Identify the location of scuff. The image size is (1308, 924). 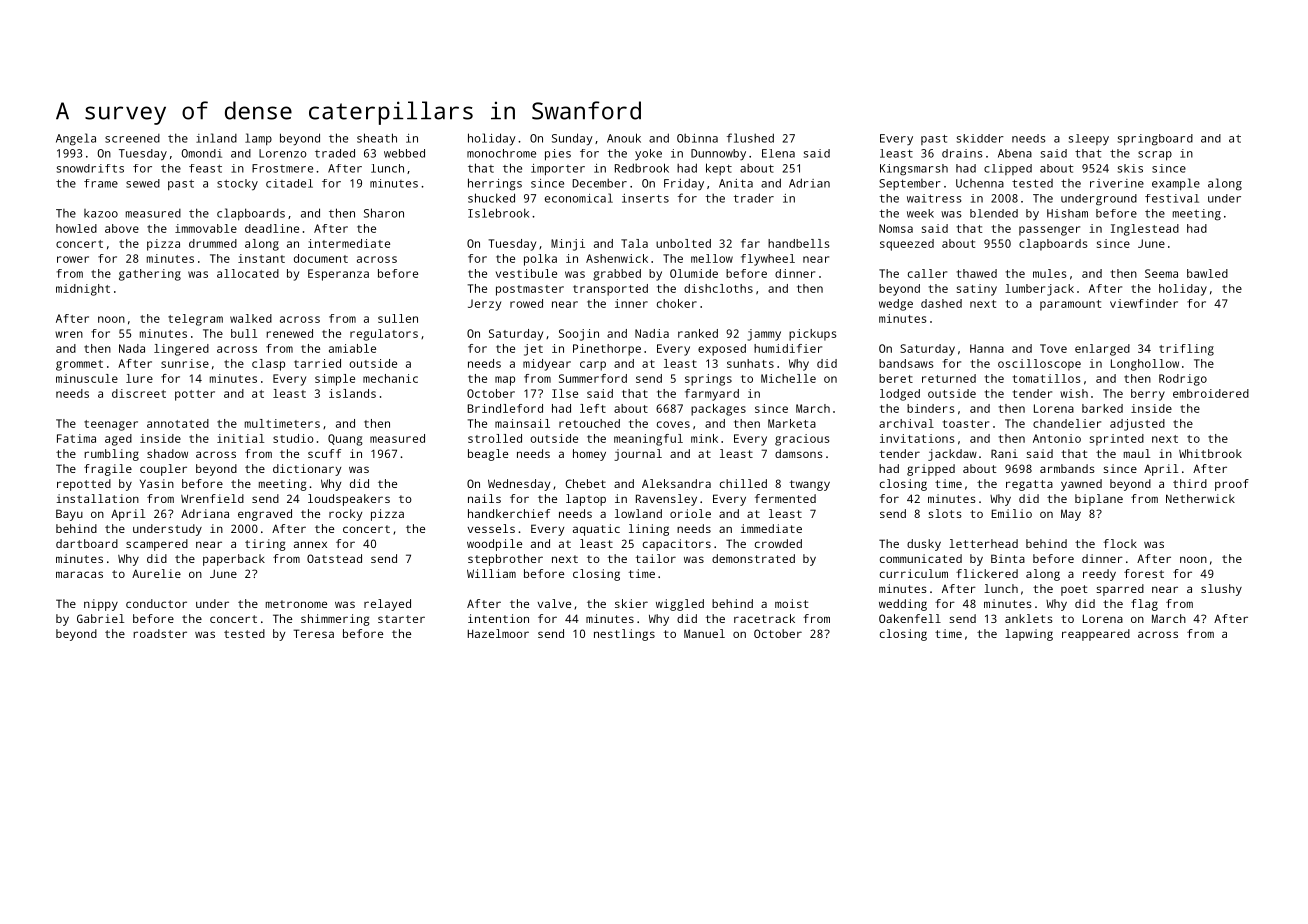
(324, 453).
